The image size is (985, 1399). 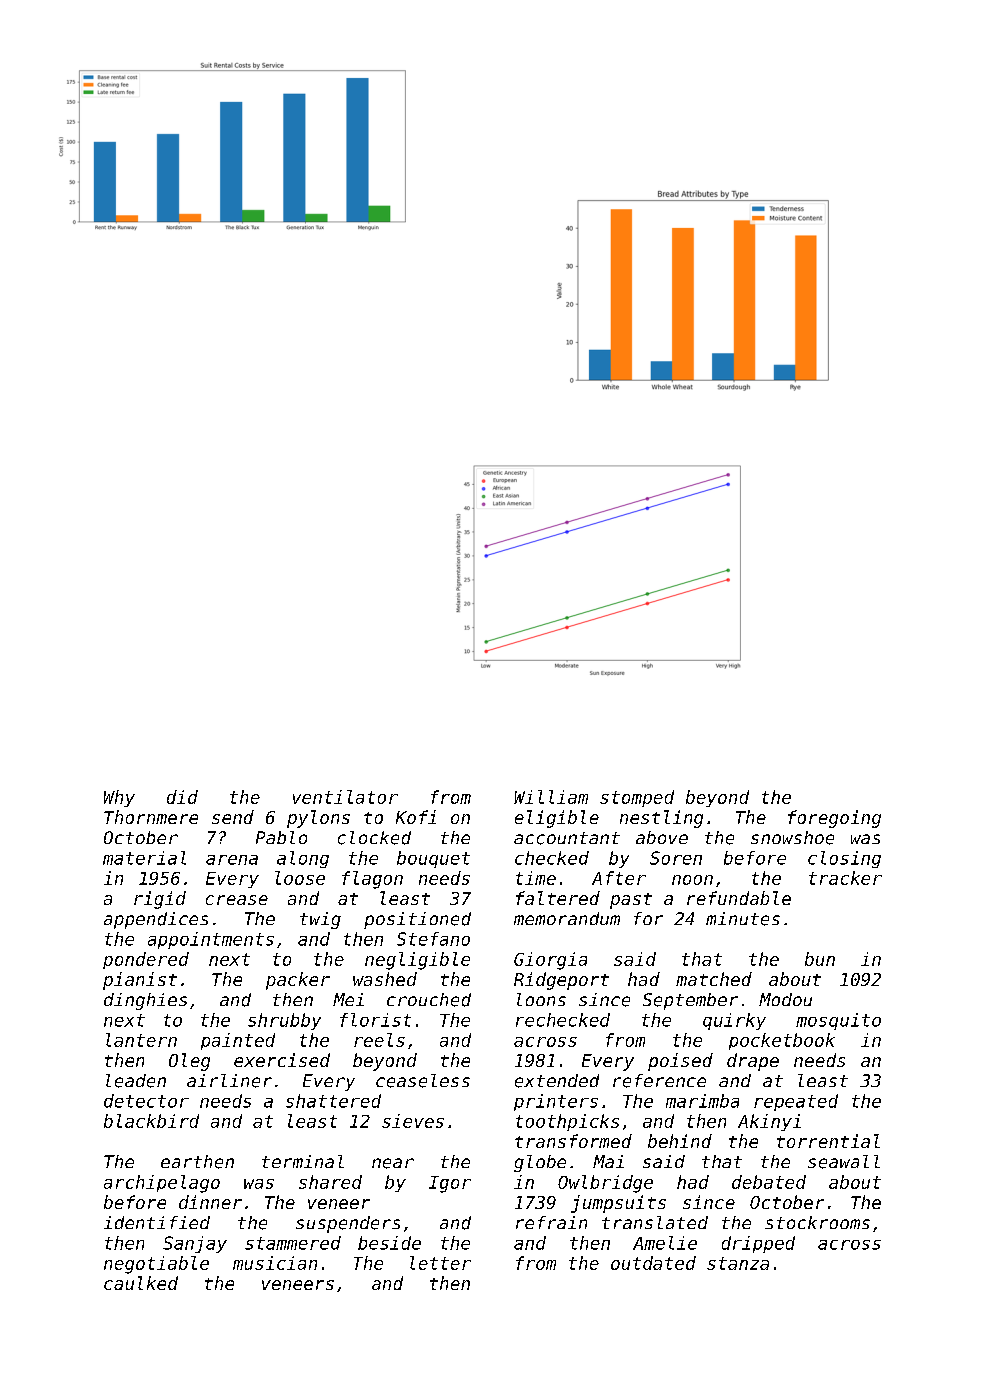 What do you see at coordinates (680, 1062) in the screenshot?
I see `poised` at bounding box center [680, 1062].
